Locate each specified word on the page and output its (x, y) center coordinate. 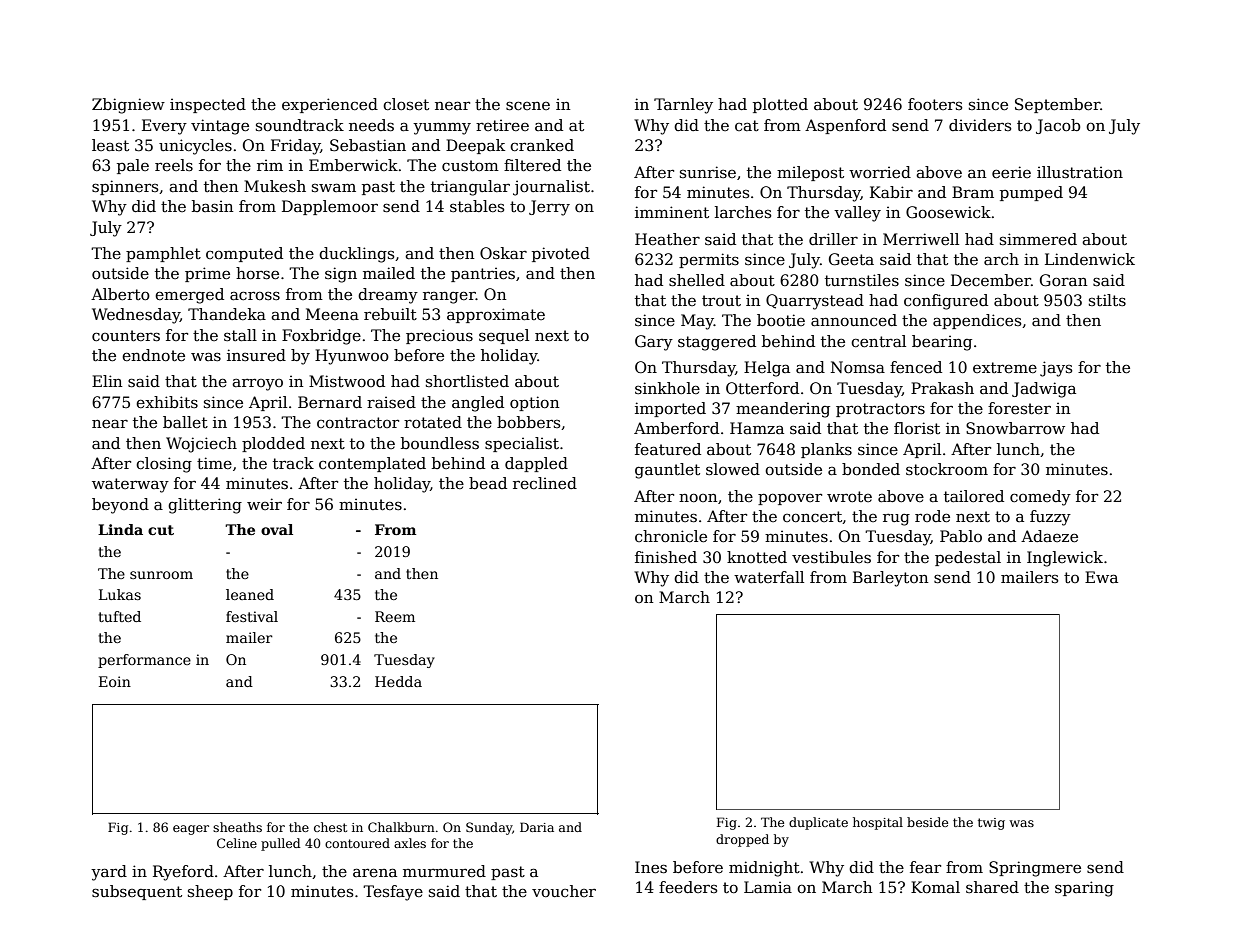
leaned (250, 594)
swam (334, 187)
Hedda (398, 681)
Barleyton (890, 579)
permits (709, 260)
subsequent (137, 892)
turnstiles (862, 280)
